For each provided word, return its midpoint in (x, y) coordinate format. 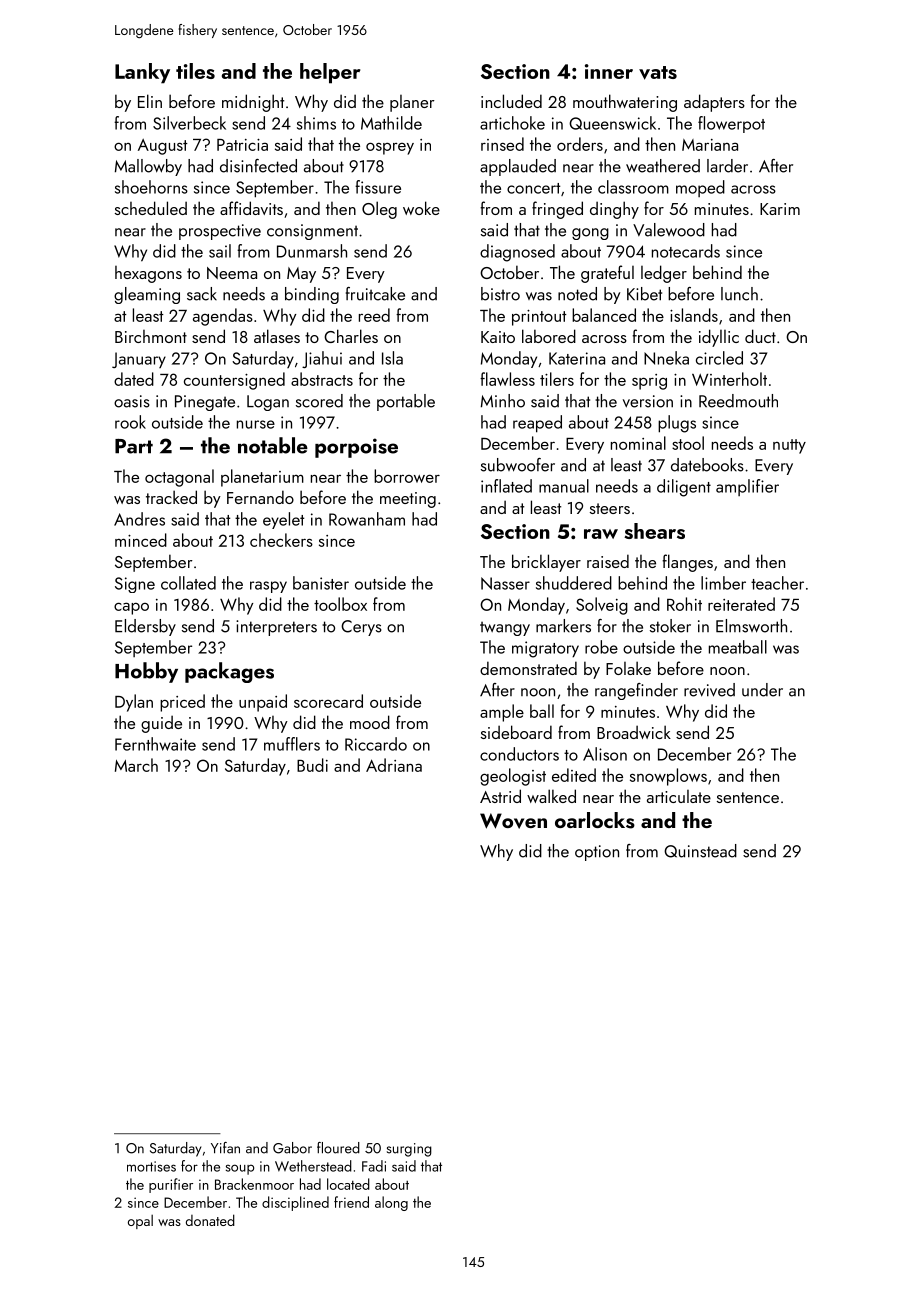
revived (709, 690)
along (391, 1203)
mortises (151, 1166)
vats (658, 73)
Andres (139, 519)
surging (409, 1150)
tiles (195, 71)
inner (609, 71)
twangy (505, 628)
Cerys (361, 628)
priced (182, 703)
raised (608, 561)
